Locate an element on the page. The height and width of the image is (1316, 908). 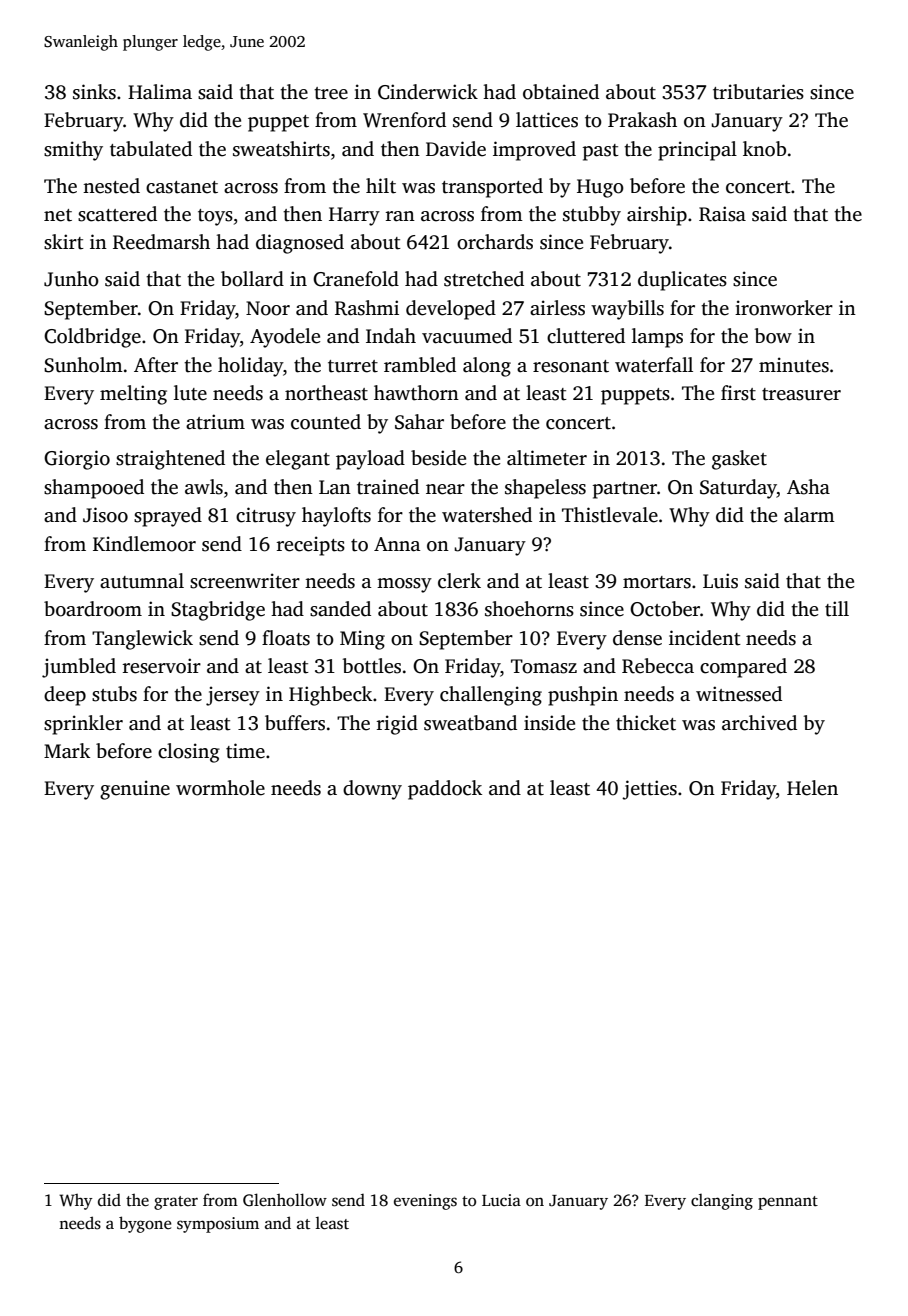
sinks is located at coordinates (94, 92).
